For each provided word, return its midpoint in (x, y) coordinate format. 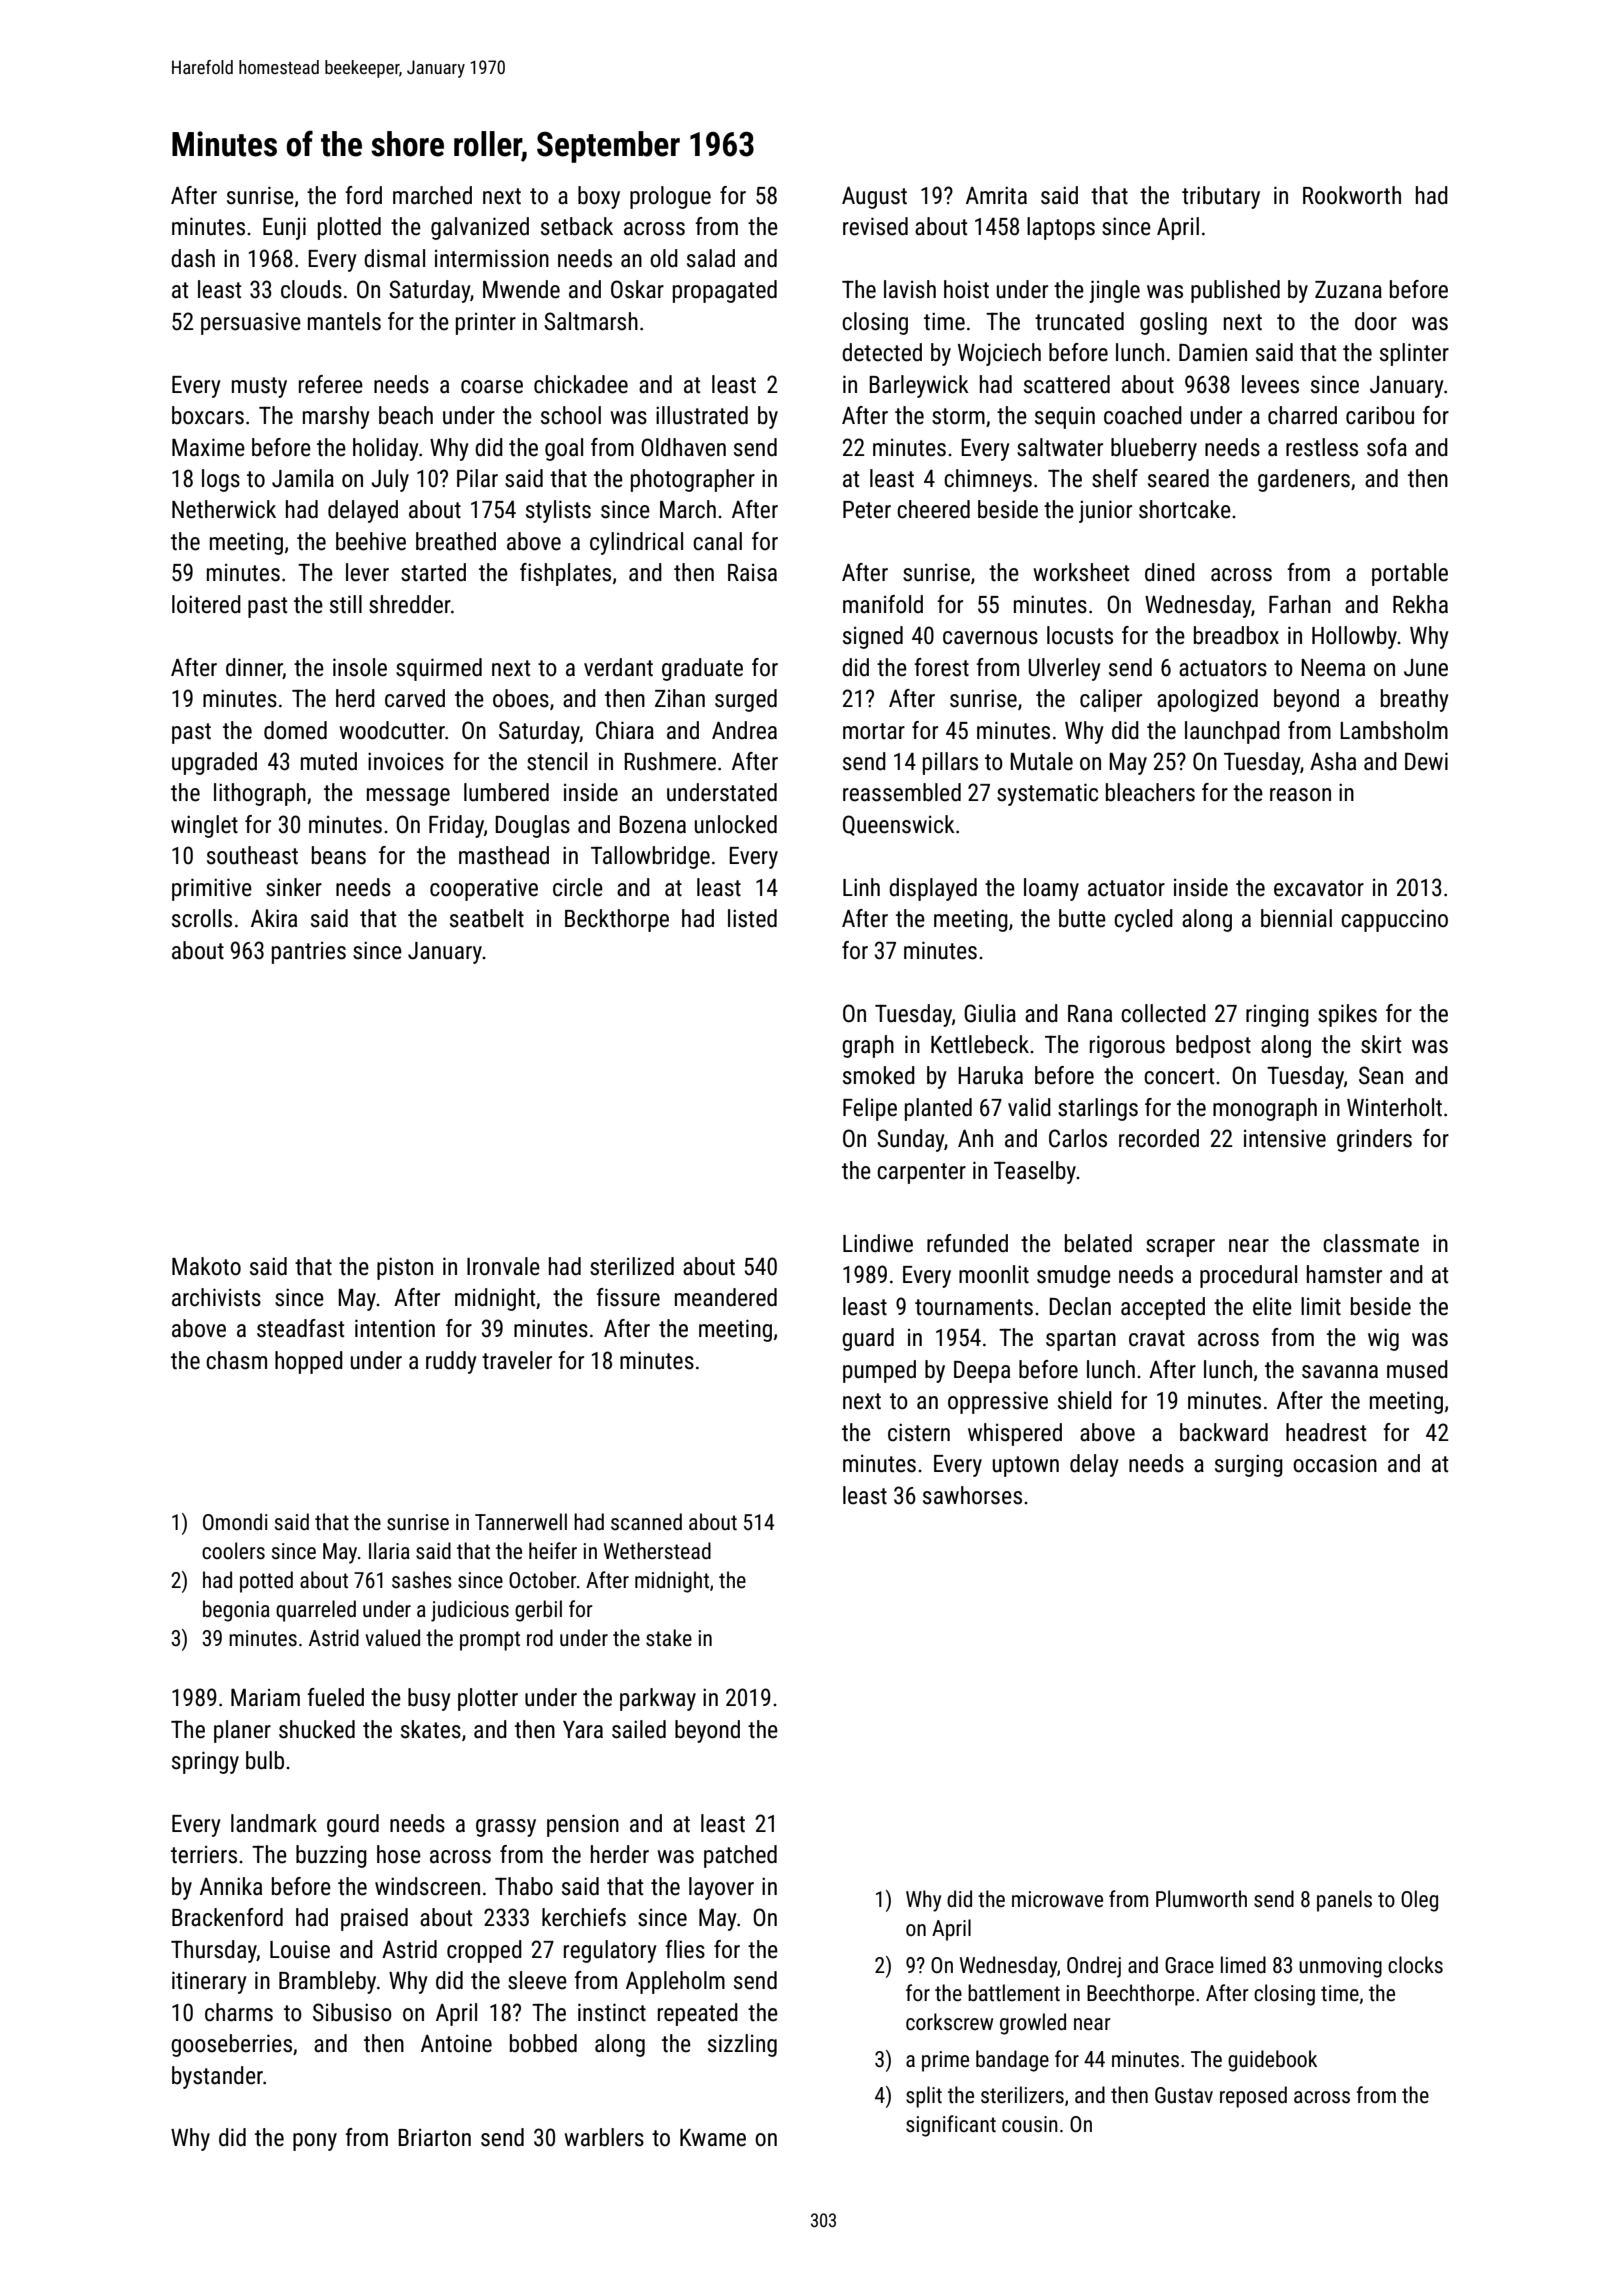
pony (315, 2142)
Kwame (713, 2138)
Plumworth (1201, 1899)
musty (259, 387)
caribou (1380, 415)
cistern (919, 1432)
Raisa (752, 573)
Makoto (206, 1266)
